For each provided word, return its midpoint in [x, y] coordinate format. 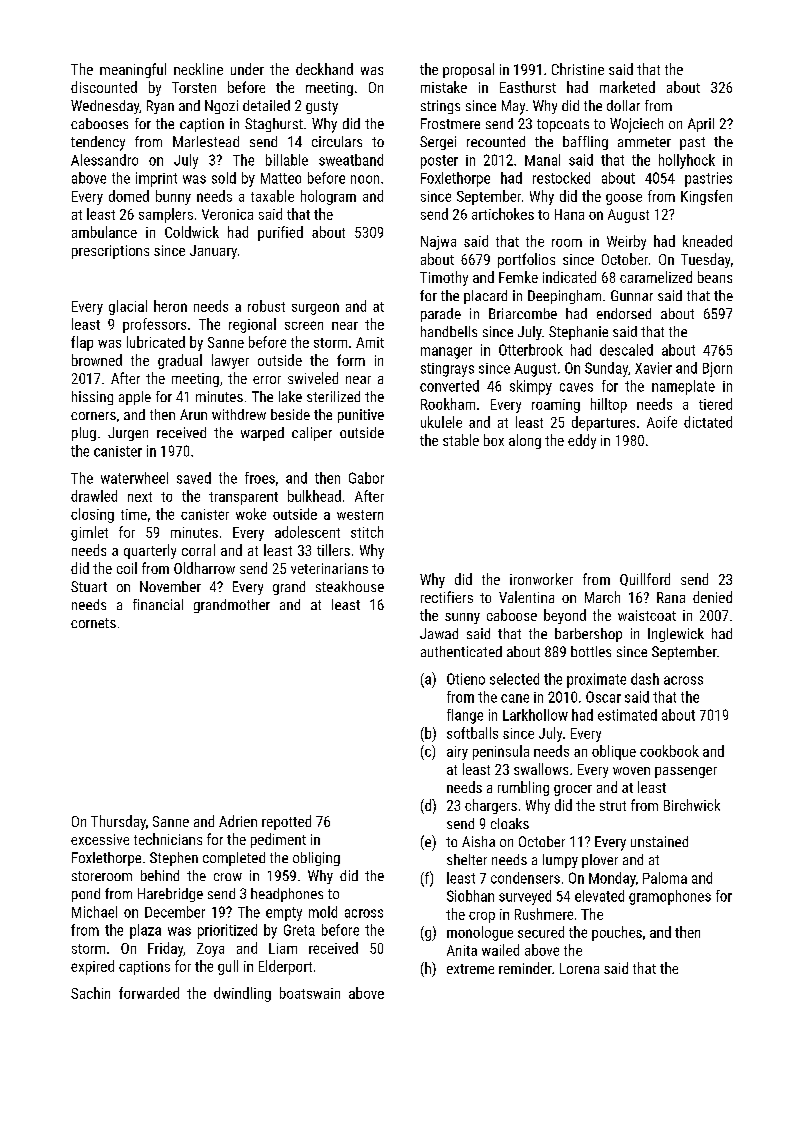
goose [624, 199]
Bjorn [717, 369]
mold [323, 912]
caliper [312, 434]
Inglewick [676, 635]
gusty [322, 108]
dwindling [242, 994]
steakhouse [350, 586]
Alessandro [104, 160]
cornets [93, 623]
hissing [92, 398]
